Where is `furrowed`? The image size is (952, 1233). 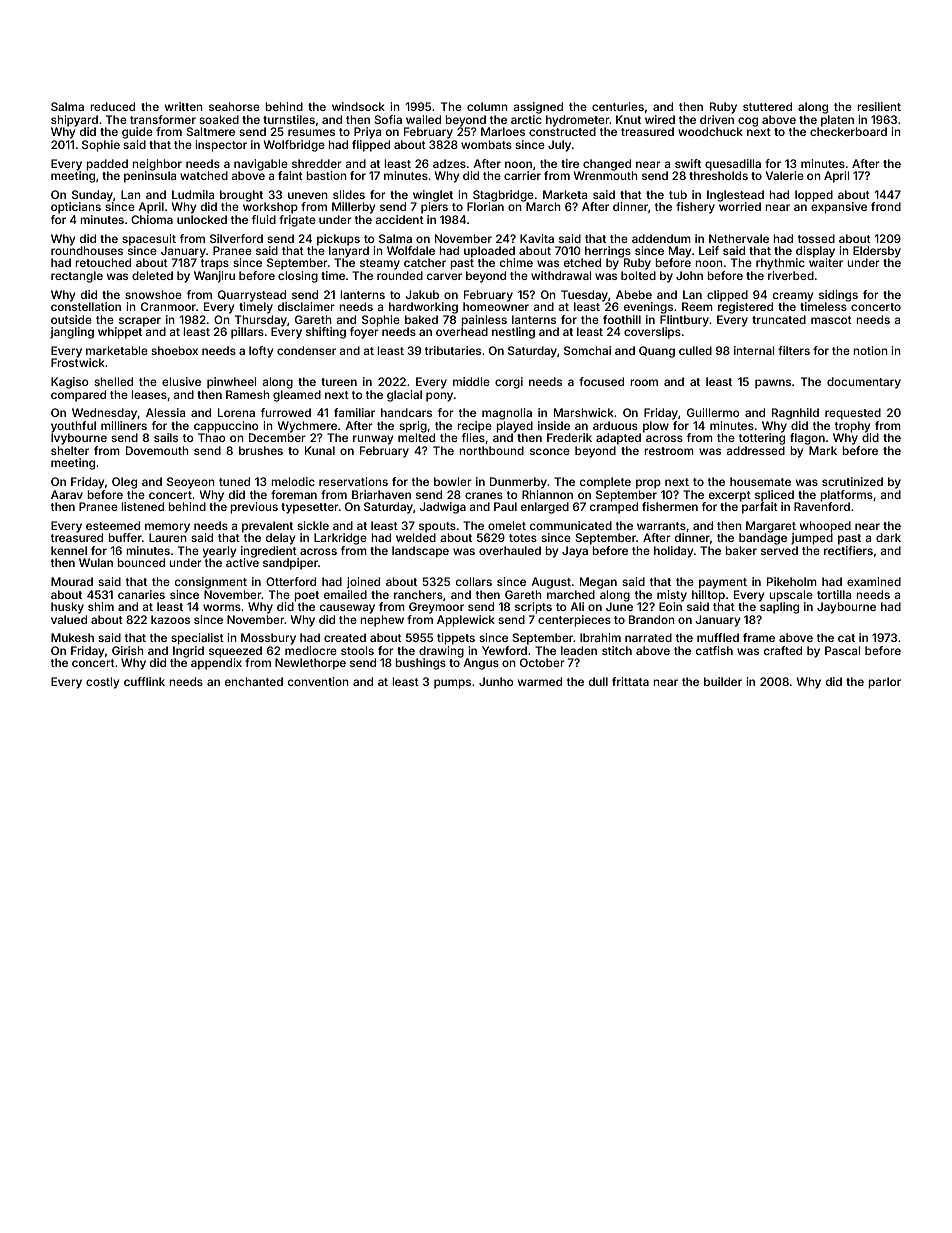
furrowed is located at coordinates (286, 412).
